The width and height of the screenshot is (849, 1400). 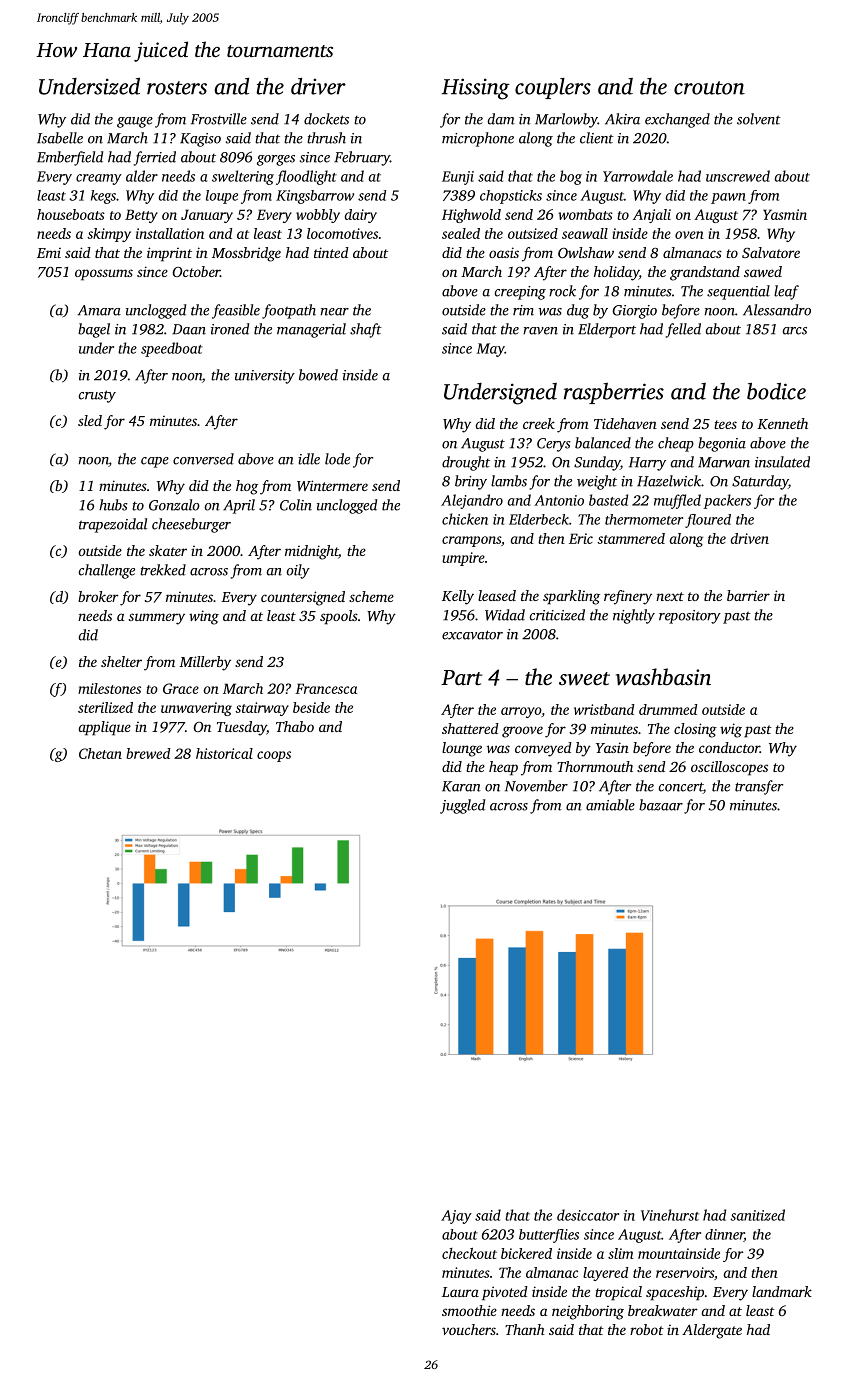 I want to click on rosters, so click(x=177, y=88).
